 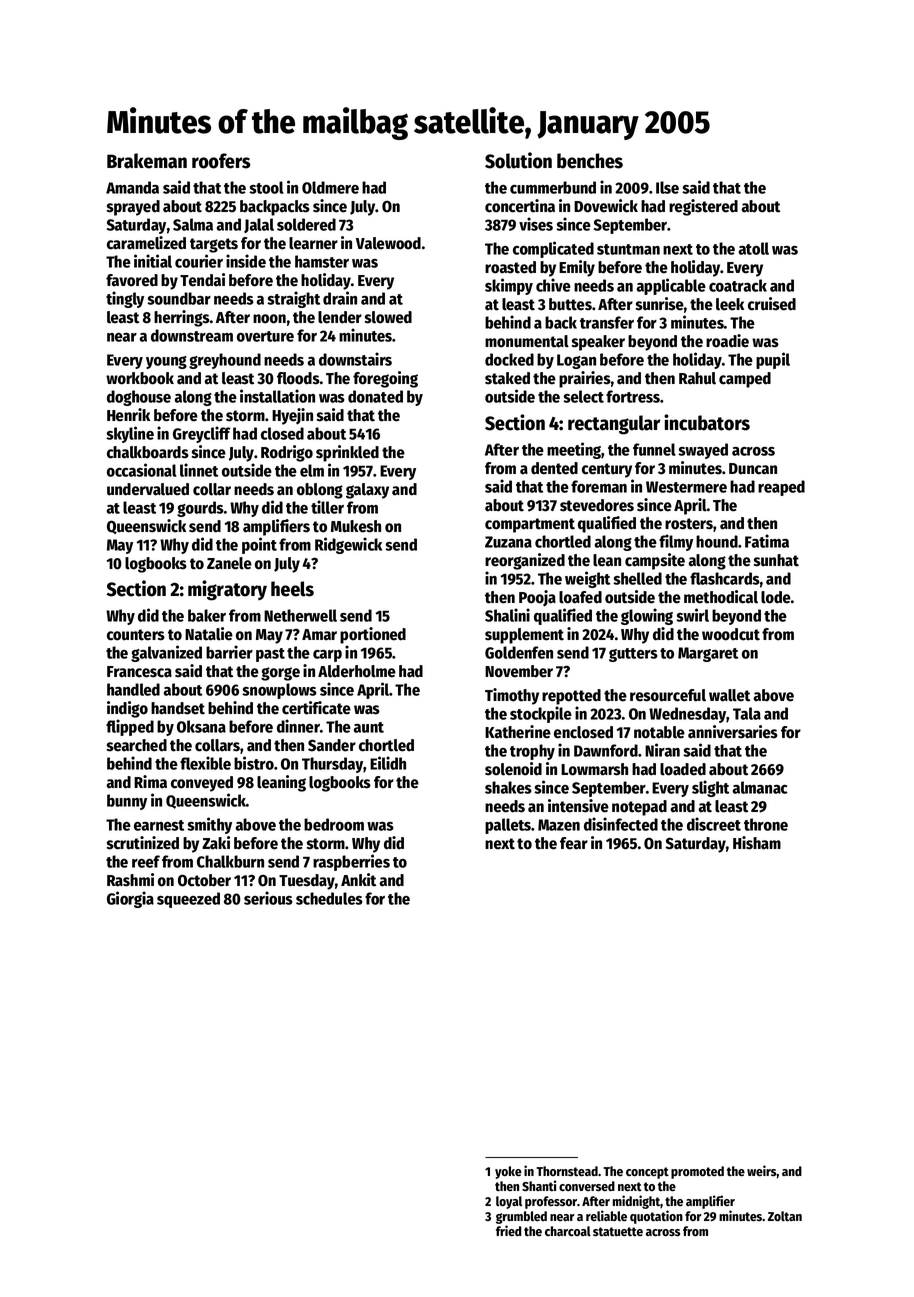 I want to click on quotation, so click(x=656, y=1217).
